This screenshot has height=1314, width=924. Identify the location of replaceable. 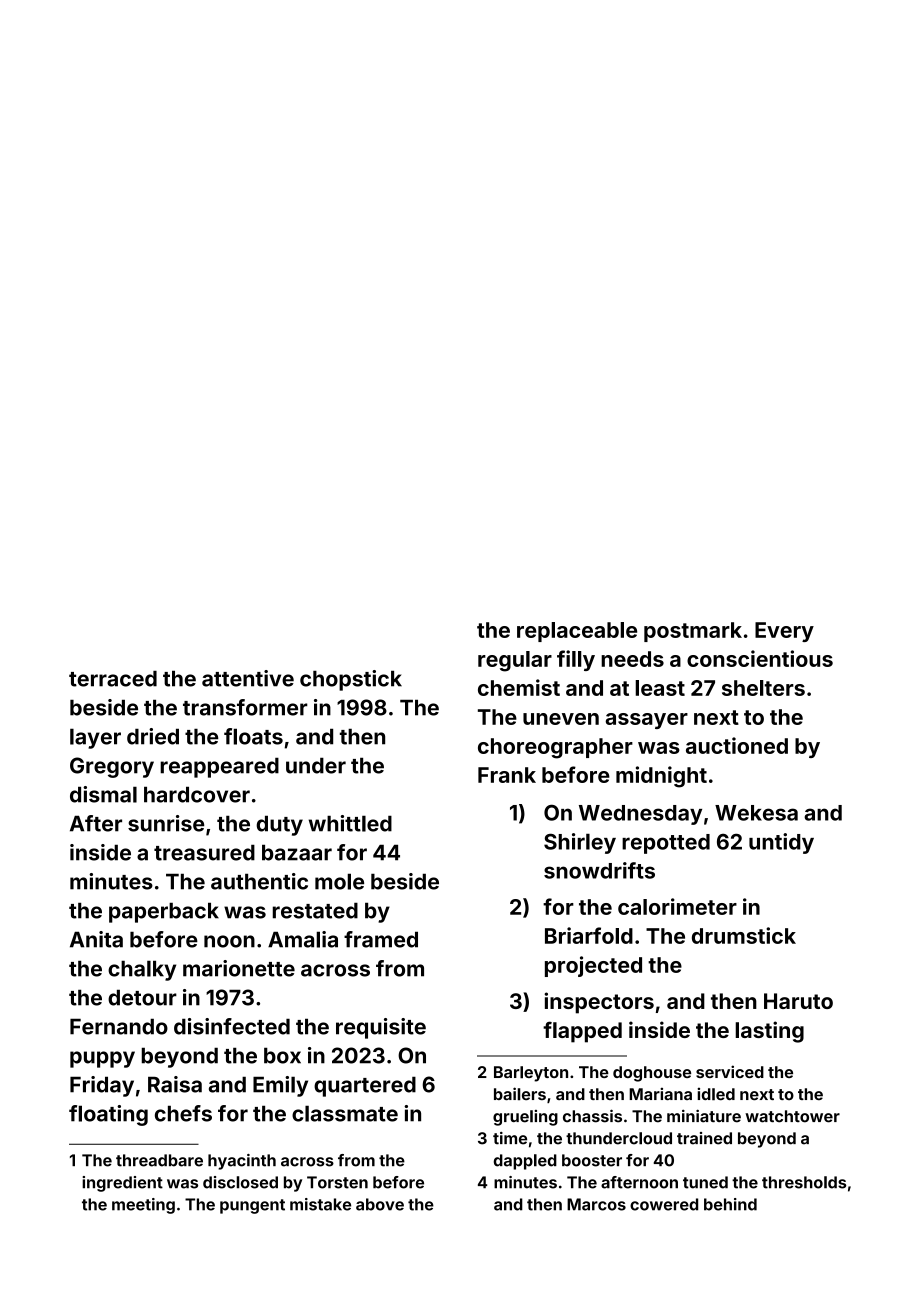
(577, 632).
